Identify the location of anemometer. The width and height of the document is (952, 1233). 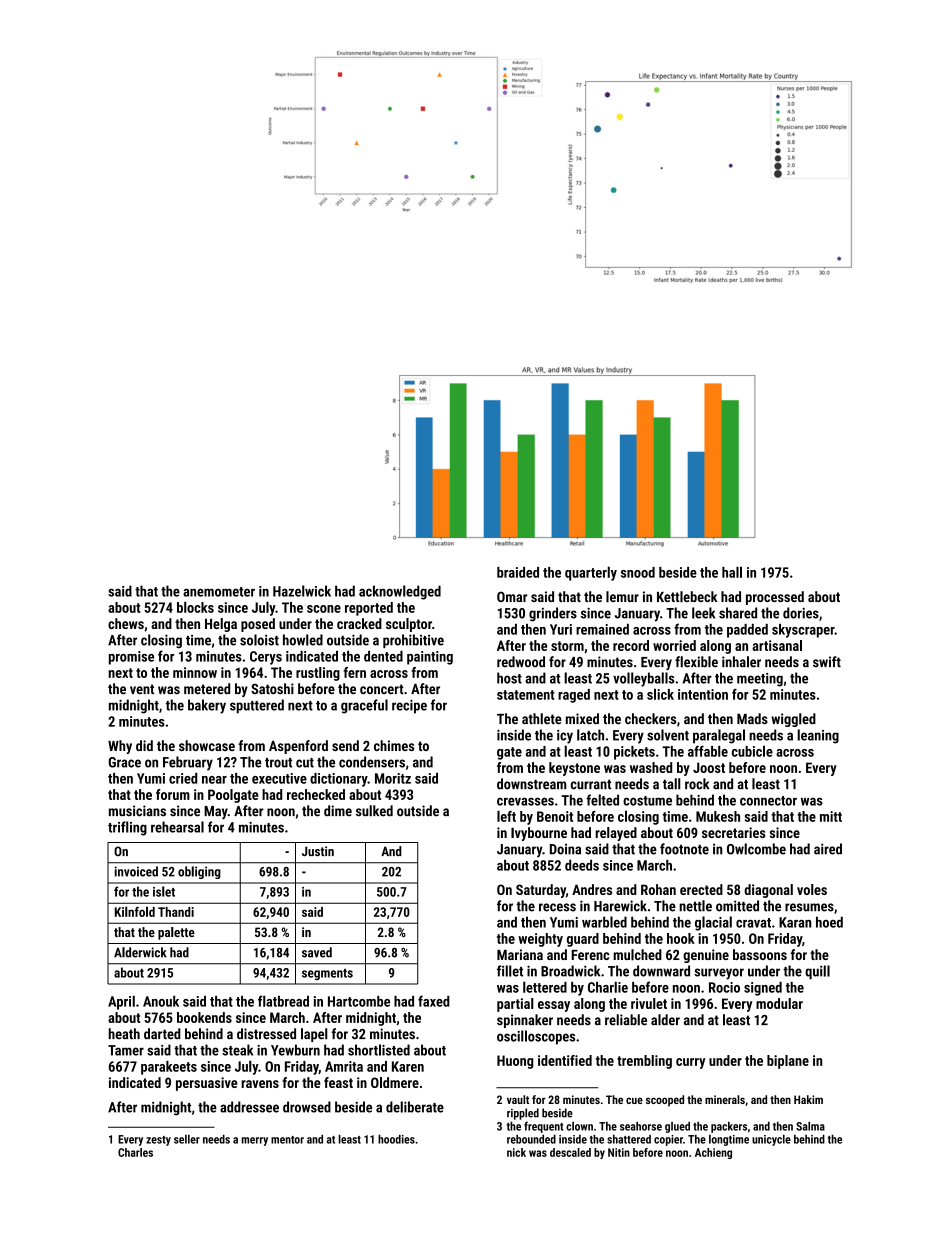
(219, 592).
